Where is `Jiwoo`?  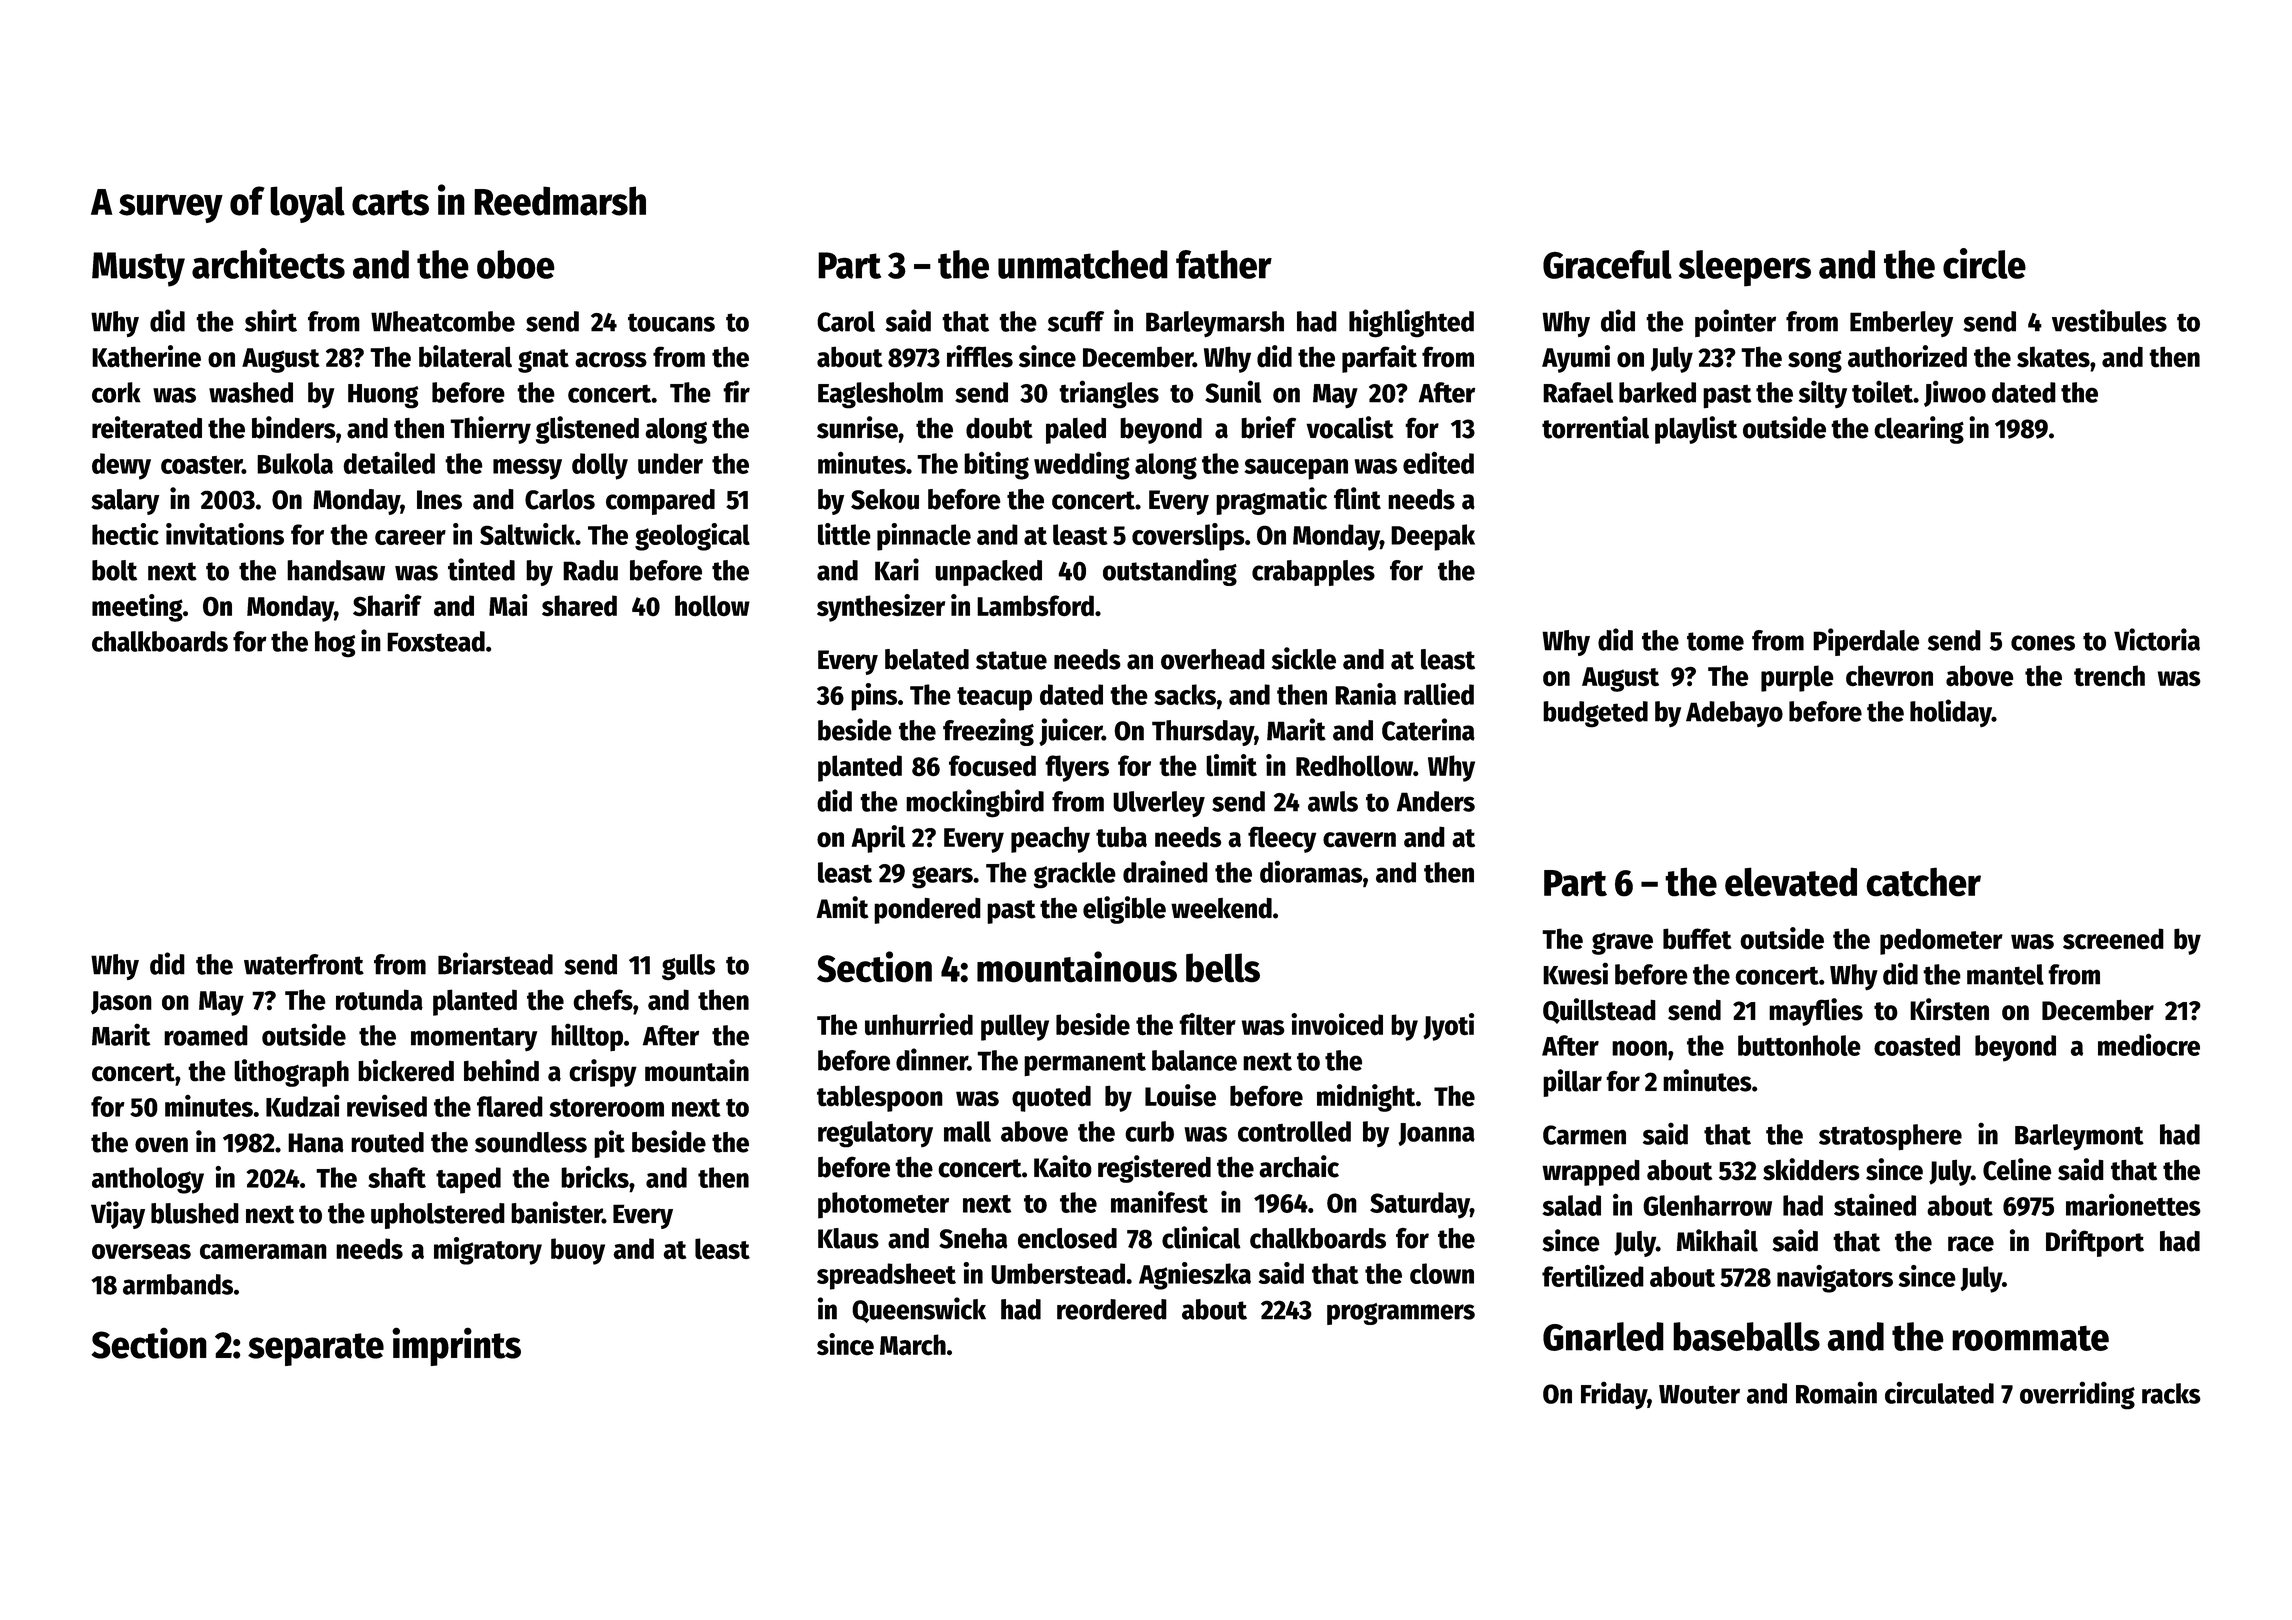
Jiwoo is located at coordinates (1955, 393).
